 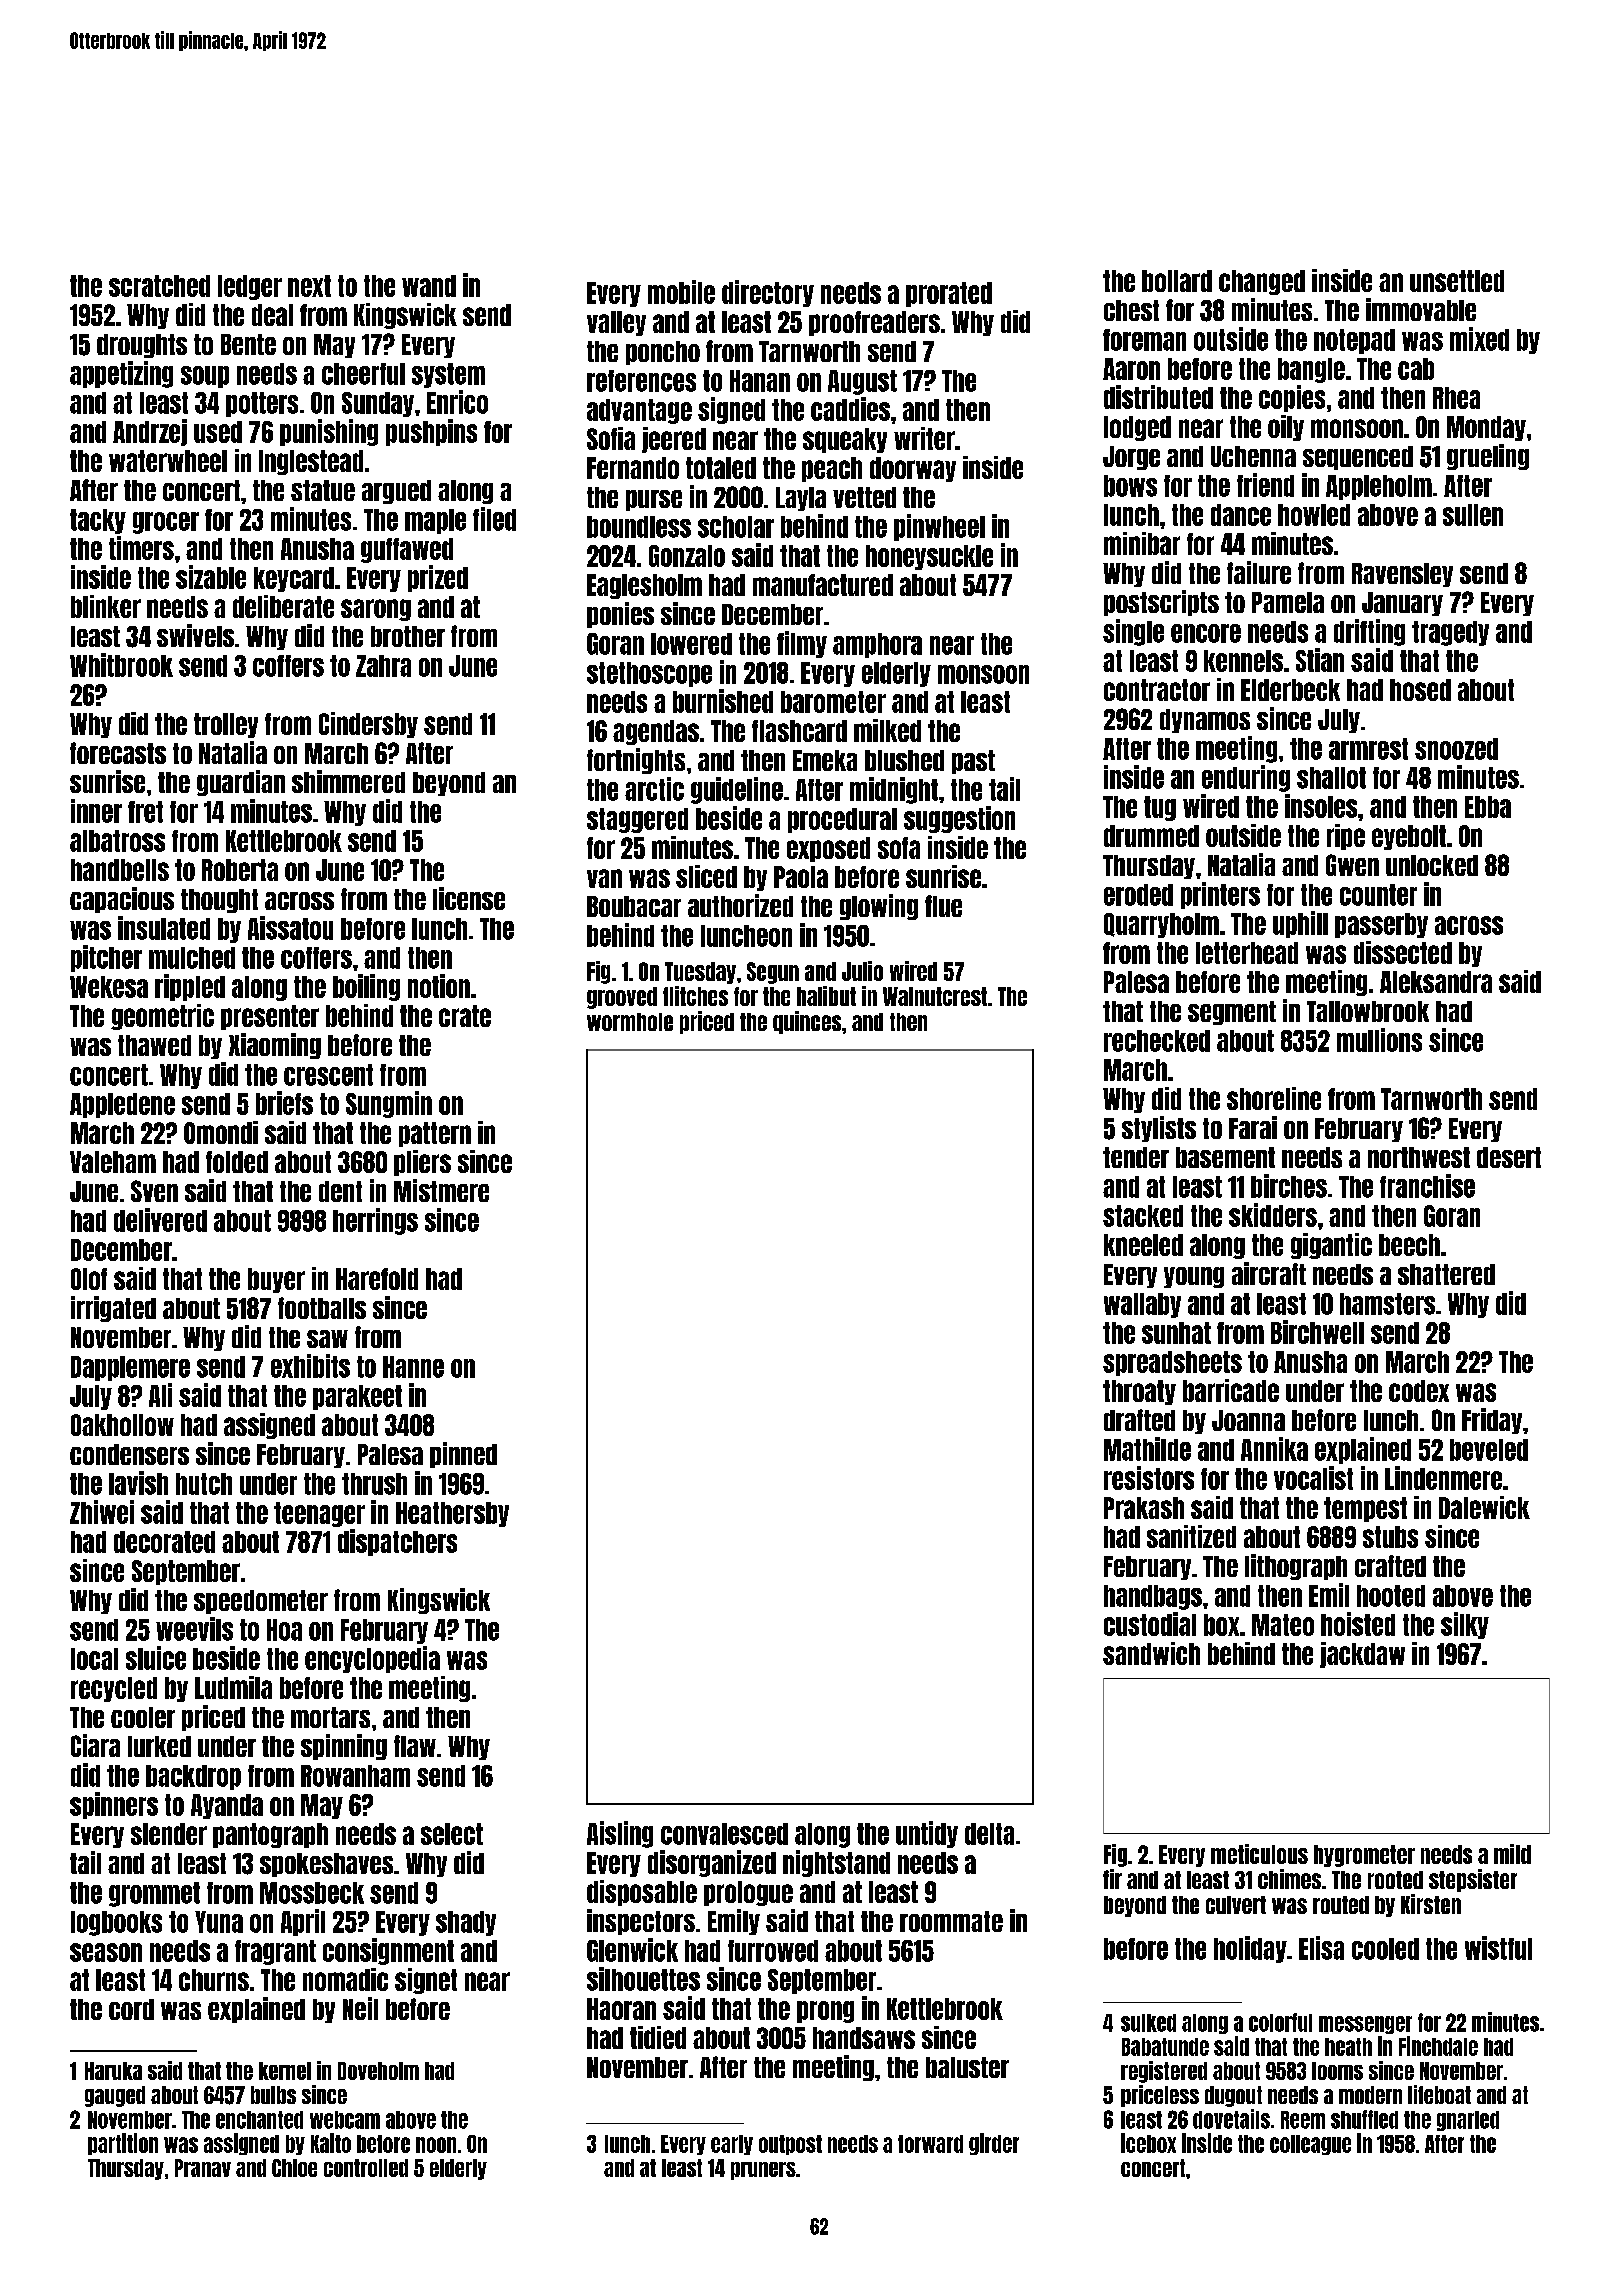 I want to click on Birchwell, so click(x=1317, y=1332).
